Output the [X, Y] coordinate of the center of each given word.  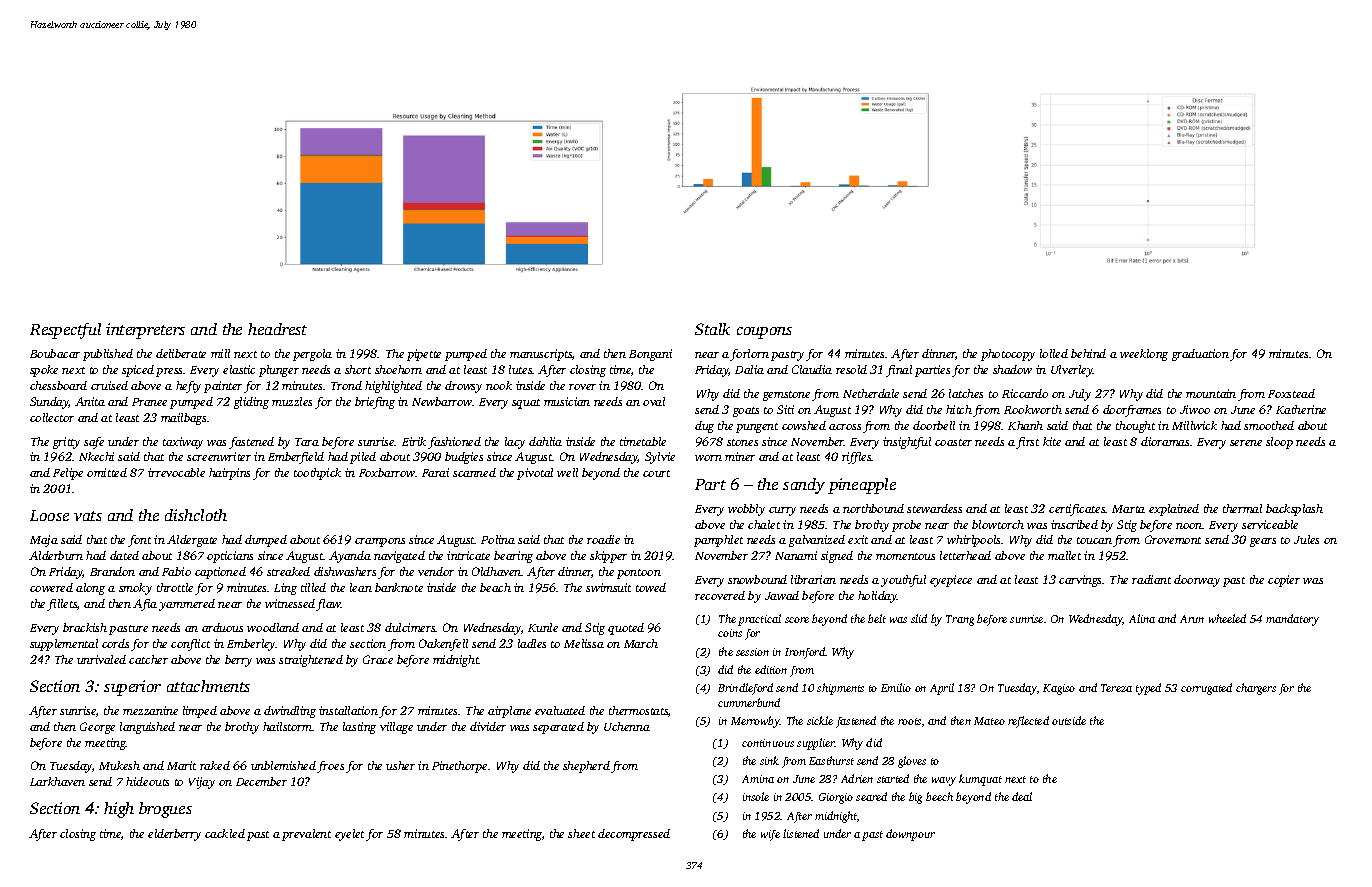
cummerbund [749, 702]
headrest [277, 329]
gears [1263, 542]
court [656, 473]
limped [200, 712]
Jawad [782, 595]
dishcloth [196, 515]
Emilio [896, 687]
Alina [1142, 618]
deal [1022, 796]
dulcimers [410, 627]
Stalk [712, 329]
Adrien [857, 778]
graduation [1200, 355]
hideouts [147, 781]
